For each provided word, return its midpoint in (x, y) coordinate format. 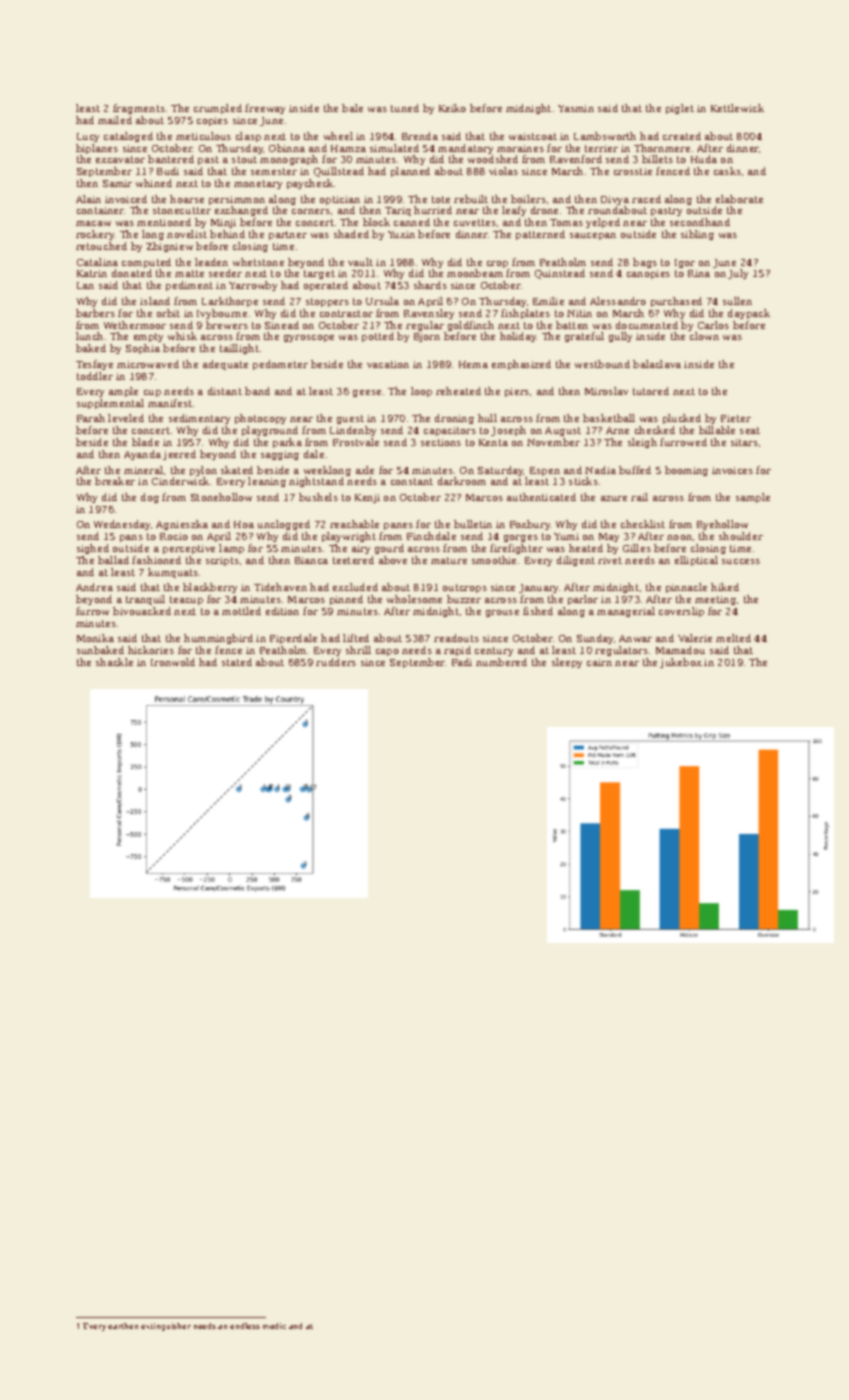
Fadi (462, 662)
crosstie (633, 171)
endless (245, 1326)
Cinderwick (180, 481)
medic (274, 1326)
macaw (93, 223)
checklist (643, 524)
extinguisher (166, 1327)
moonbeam (475, 273)
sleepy (567, 663)
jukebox (681, 663)
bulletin (473, 524)
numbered (501, 662)
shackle (114, 662)
